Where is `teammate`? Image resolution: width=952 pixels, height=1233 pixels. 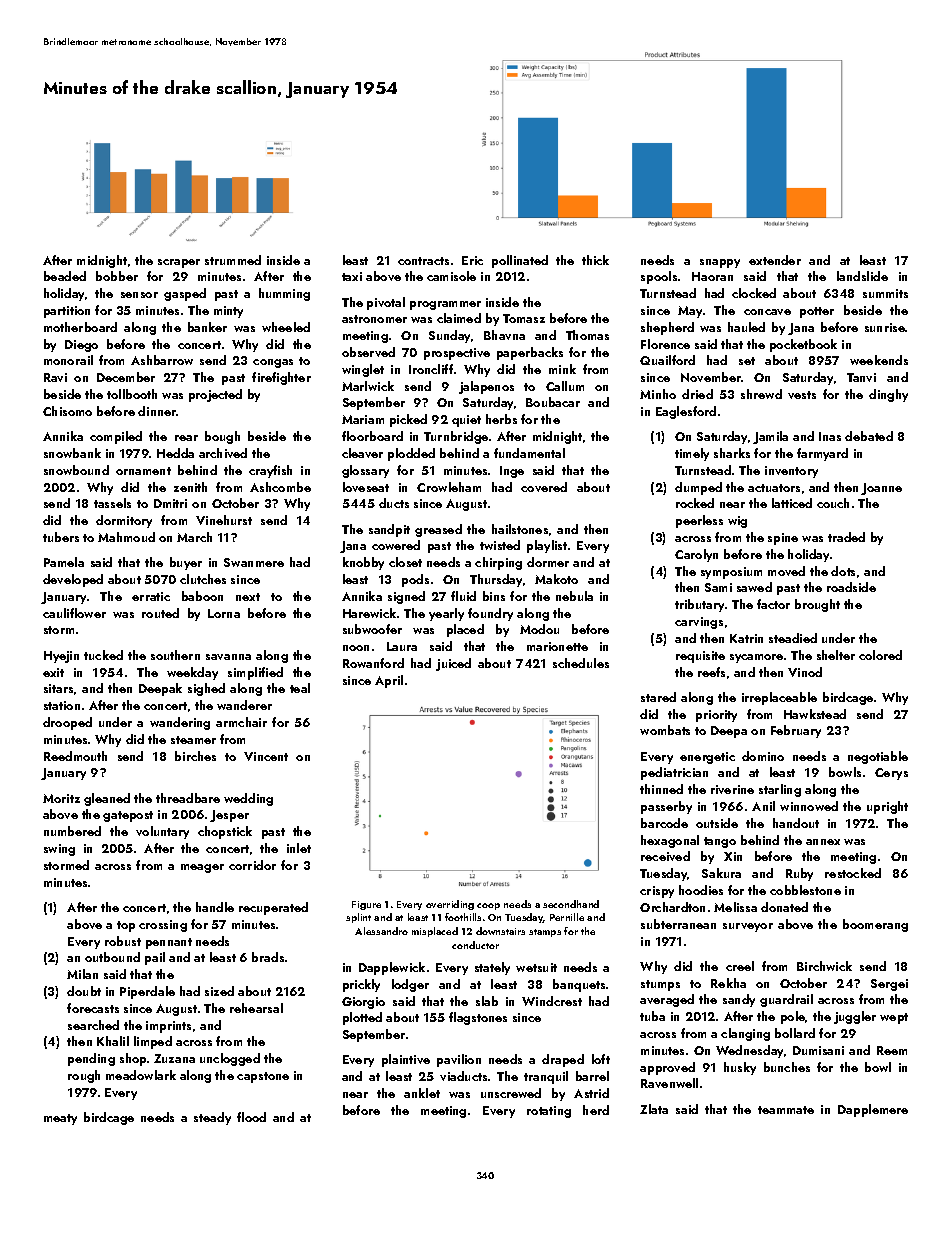
teammate is located at coordinates (786, 1110).
